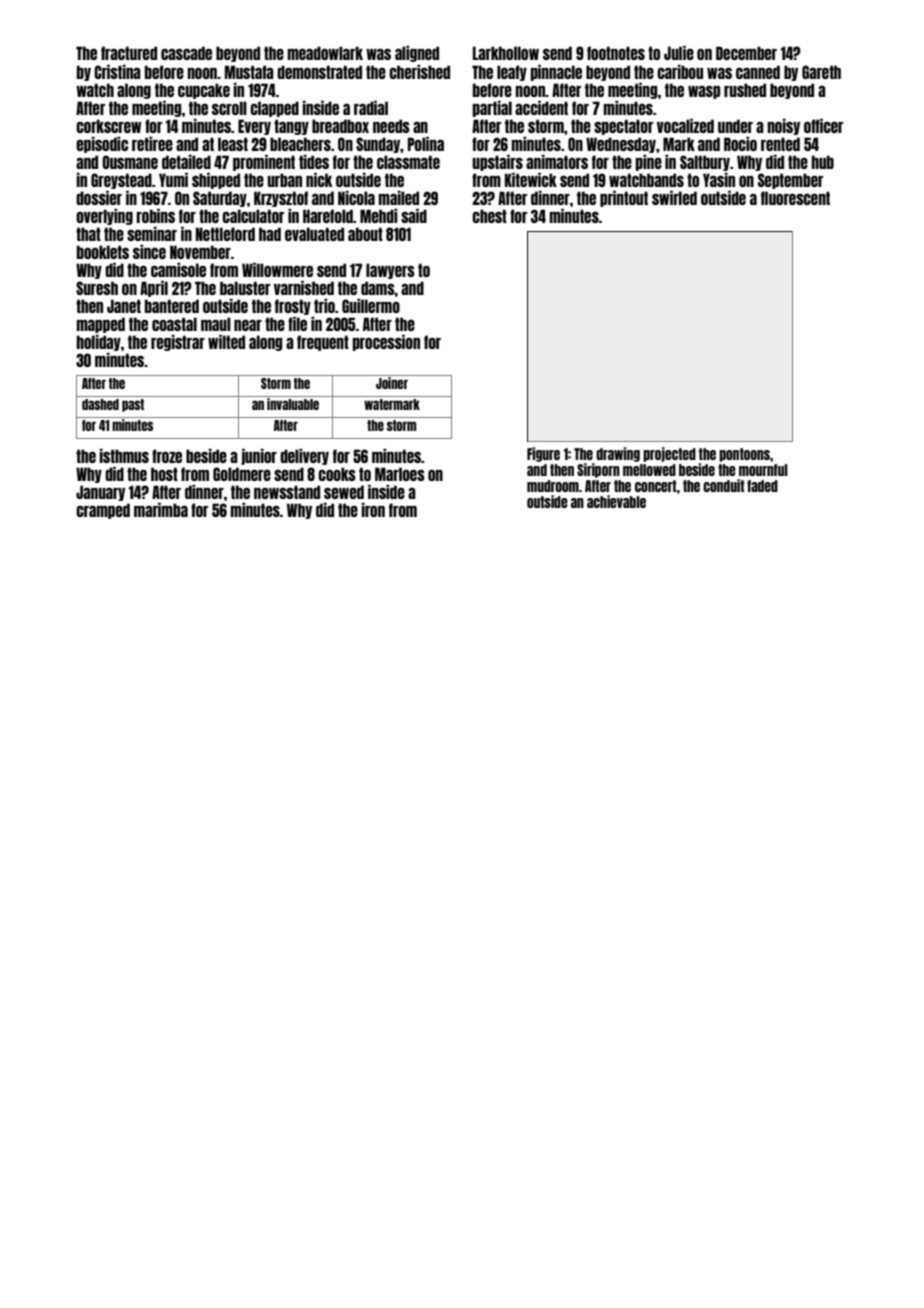 This image has width=924, height=1308. Describe the element at coordinates (178, 343) in the image. I see `registrar` at that location.
